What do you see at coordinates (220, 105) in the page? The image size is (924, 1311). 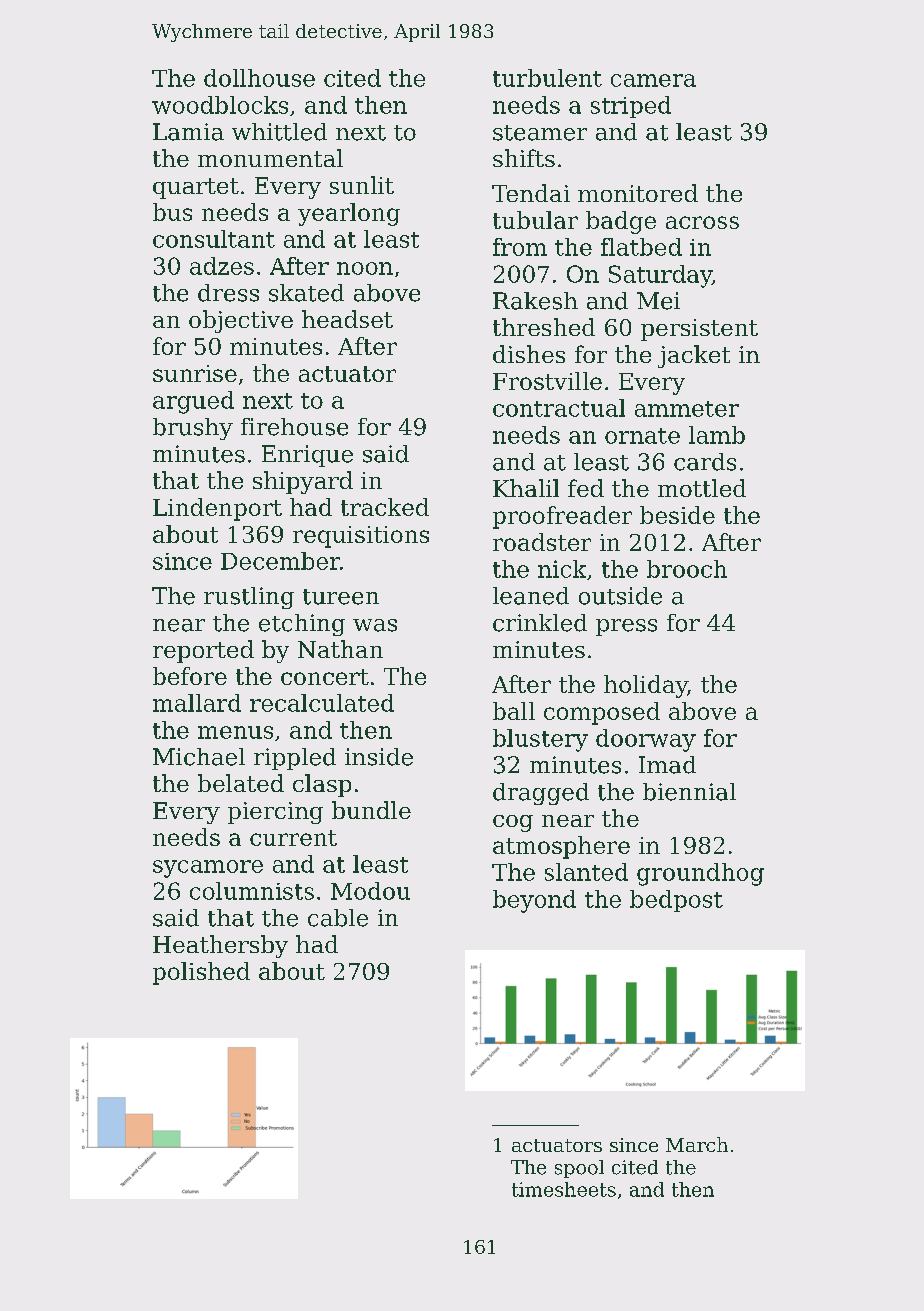 I see `woodblocks` at bounding box center [220, 105].
